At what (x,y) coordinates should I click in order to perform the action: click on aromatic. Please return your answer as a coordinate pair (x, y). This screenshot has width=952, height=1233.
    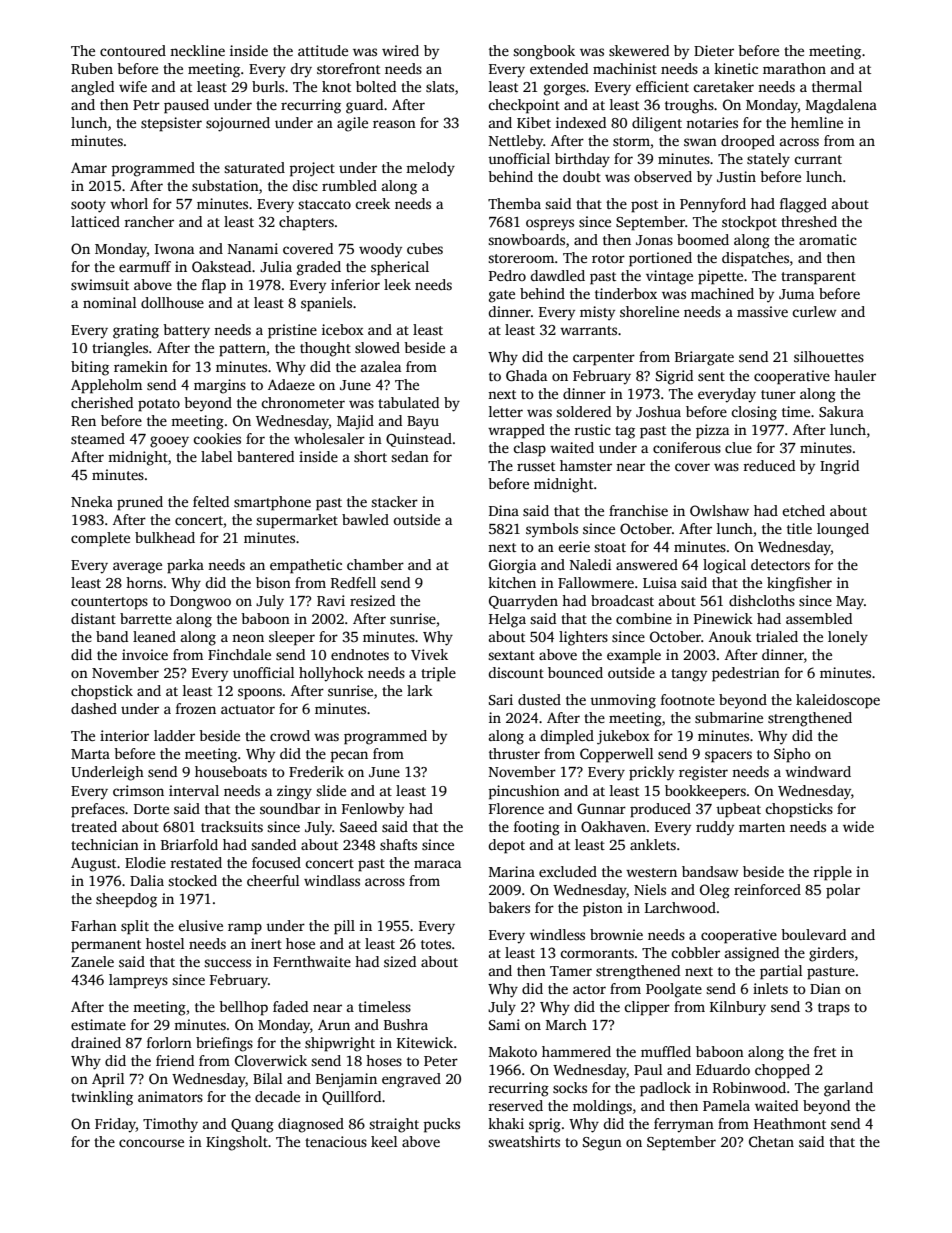
    Looking at the image, I should click on (828, 239).
